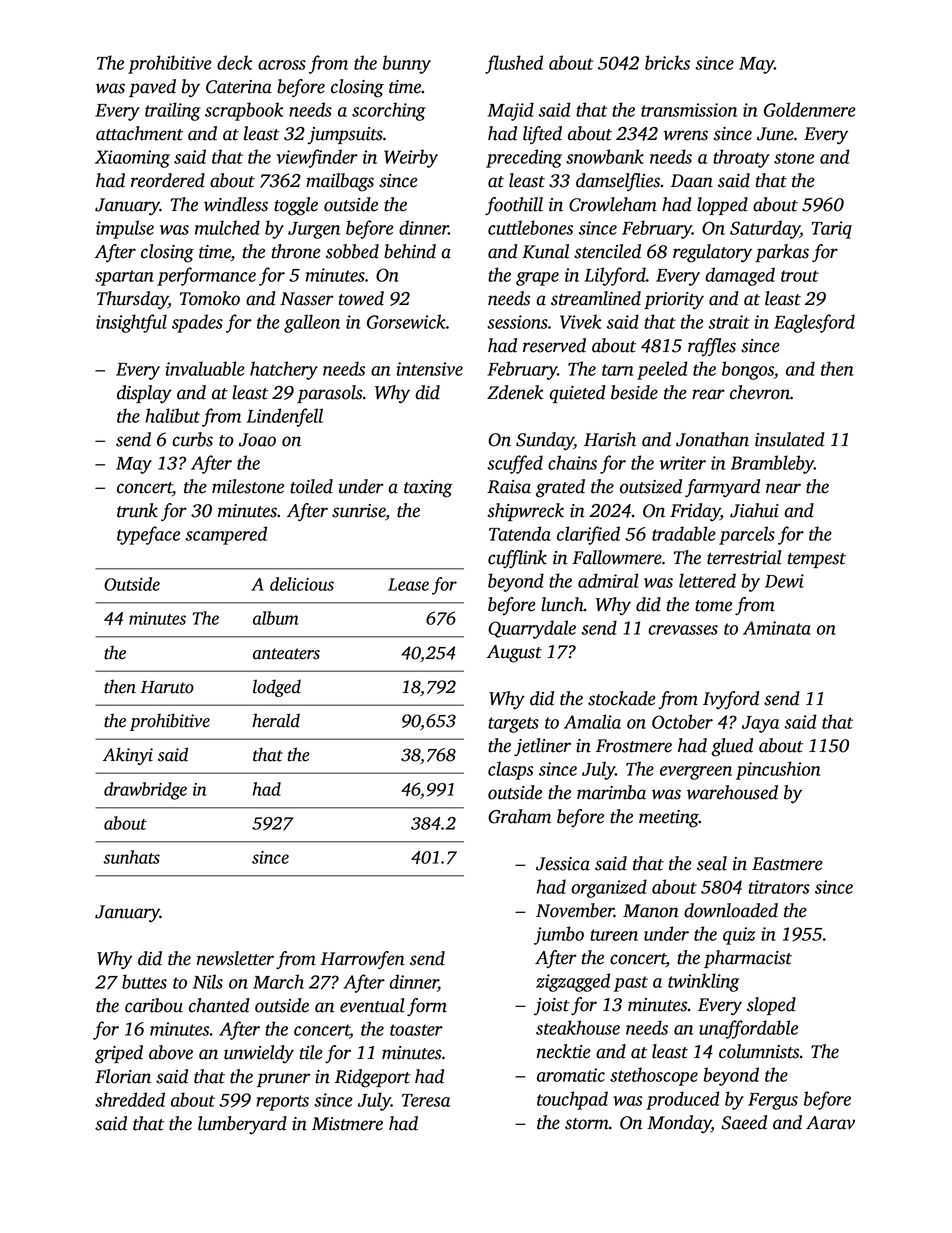 This page has height=1233, width=952. I want to click on rear, so click(708, 394).
